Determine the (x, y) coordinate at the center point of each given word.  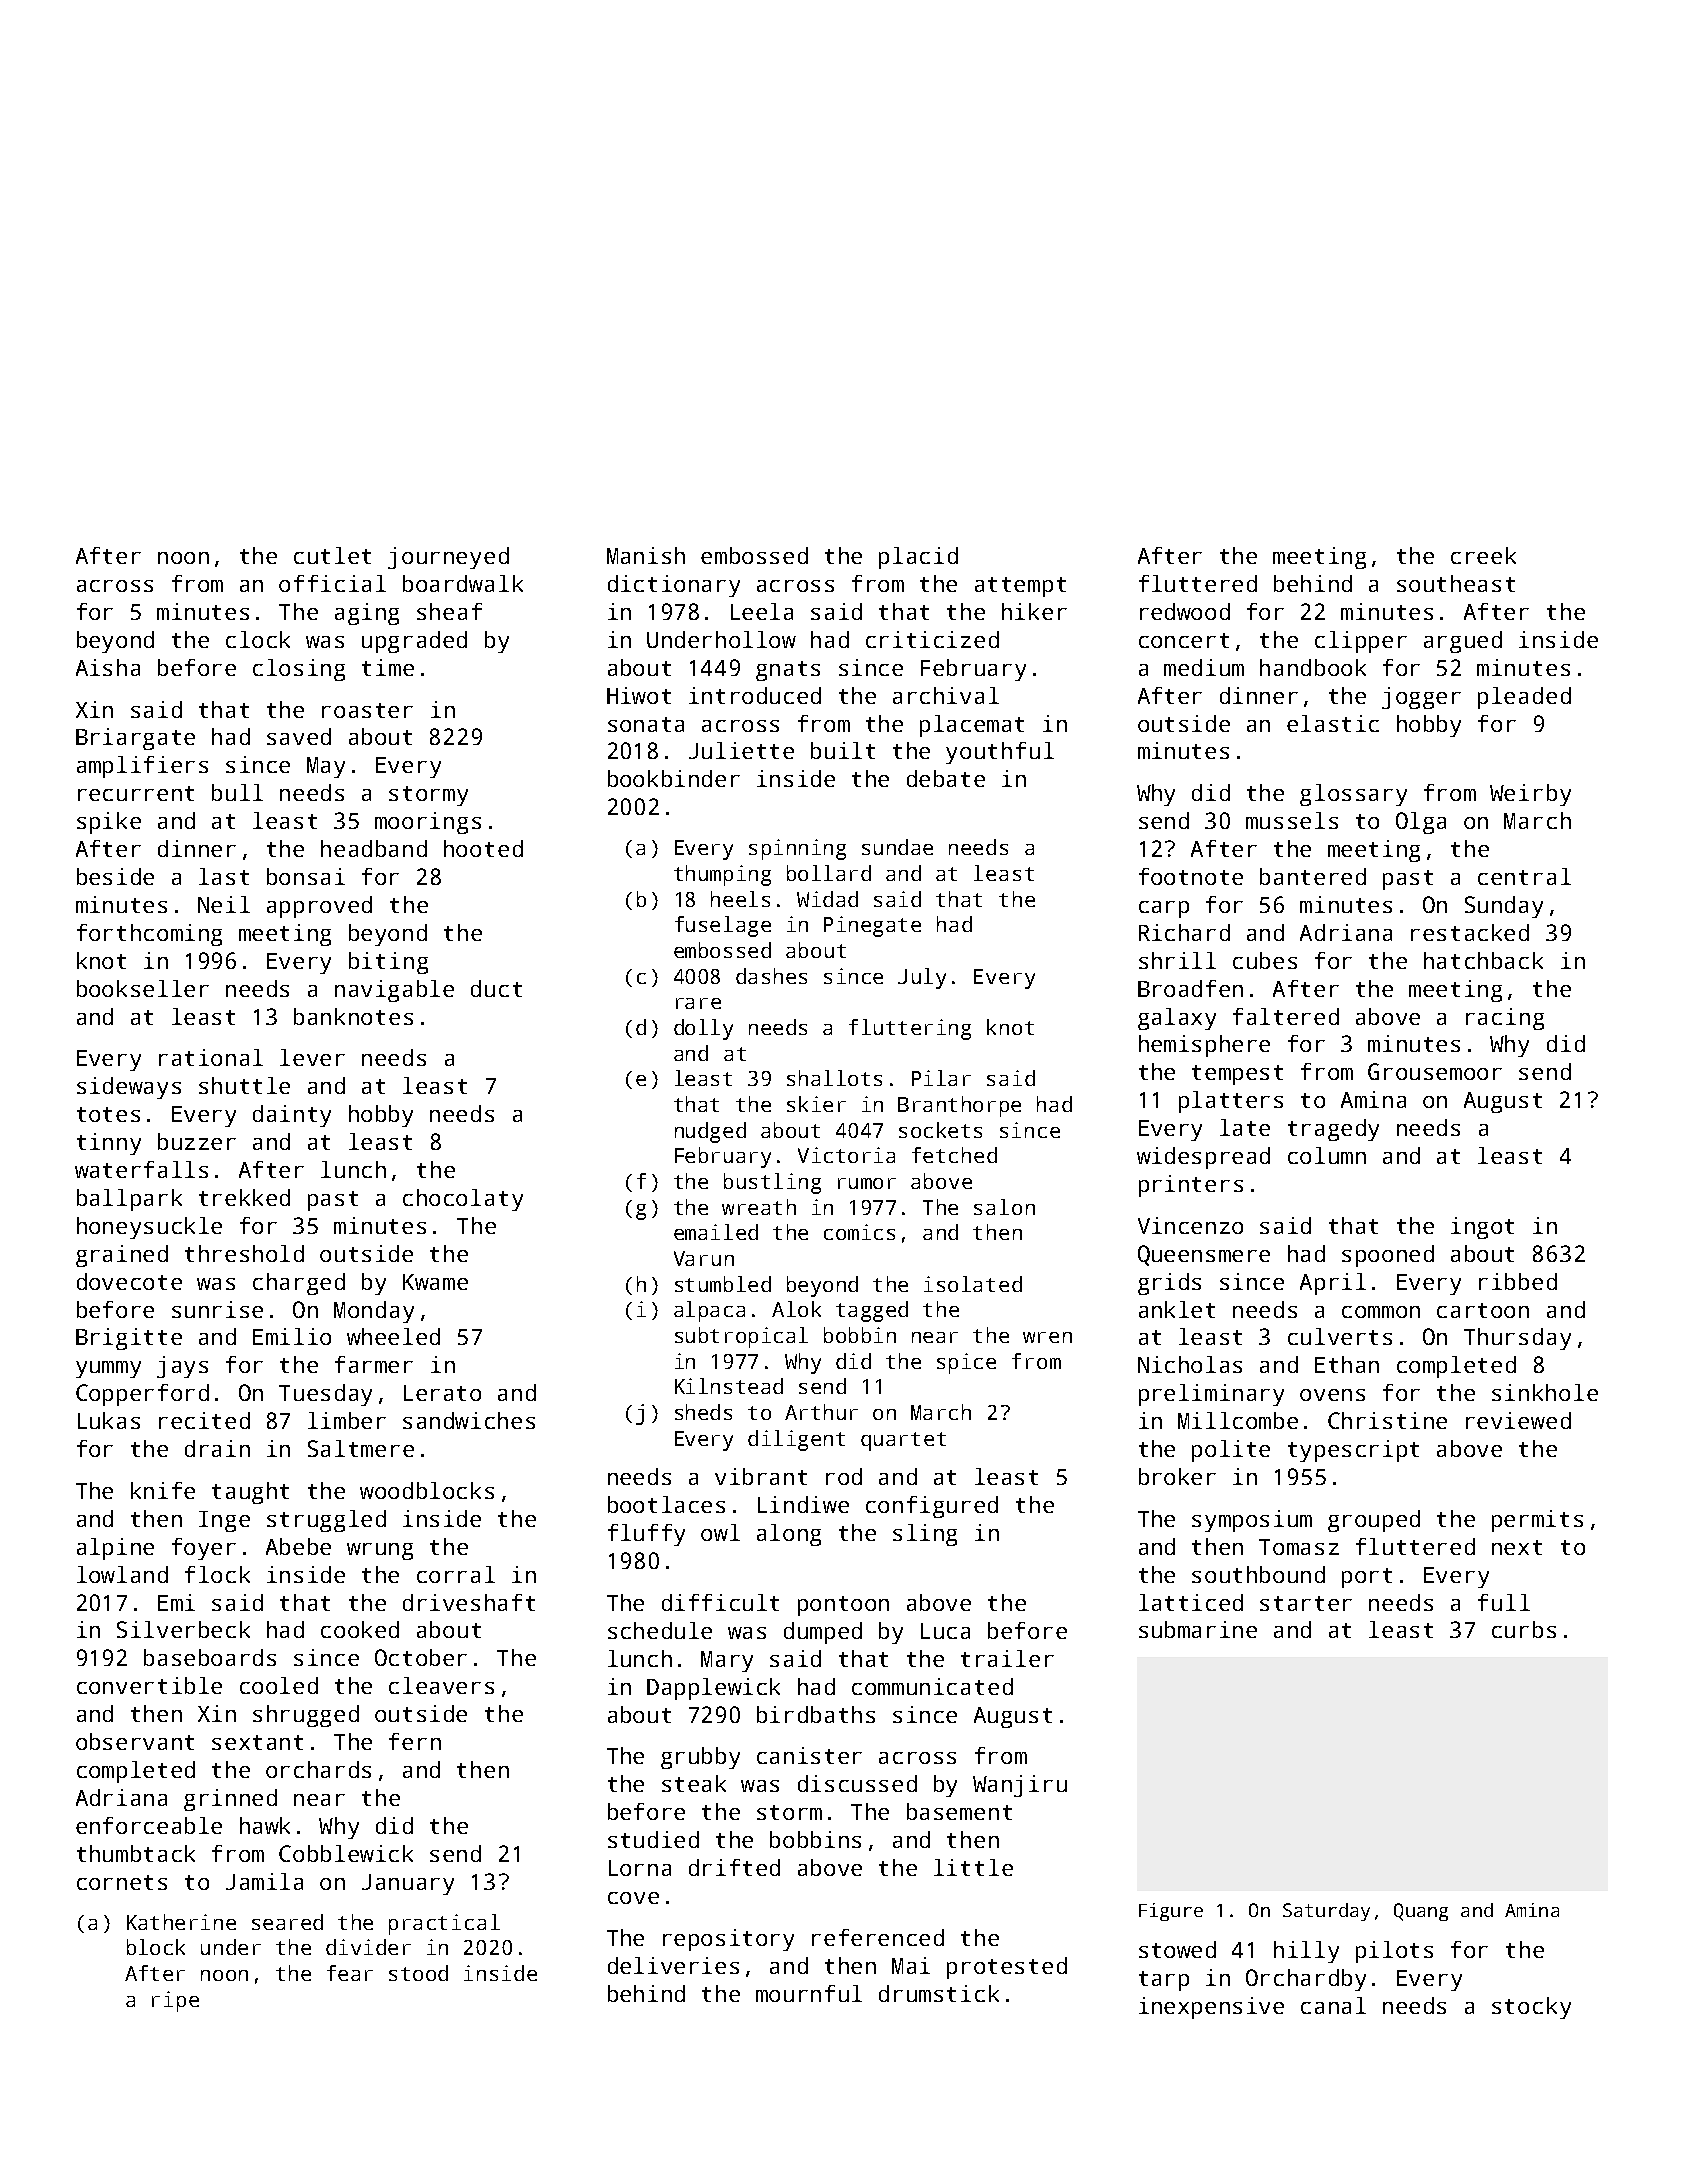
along (789, 1535)
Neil (224, 904)
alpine (115, 1549)
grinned (230, 1800)
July (922, 978)
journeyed (448, 558)
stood (418, 1973)
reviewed (1518, 1420)
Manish (646, 555)
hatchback (1483, 960)
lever (312, 1057)
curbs (1524, 1629)
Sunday (1504, 907)
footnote (1191, 876)
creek (1483, 555)
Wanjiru (1020, 1786)
